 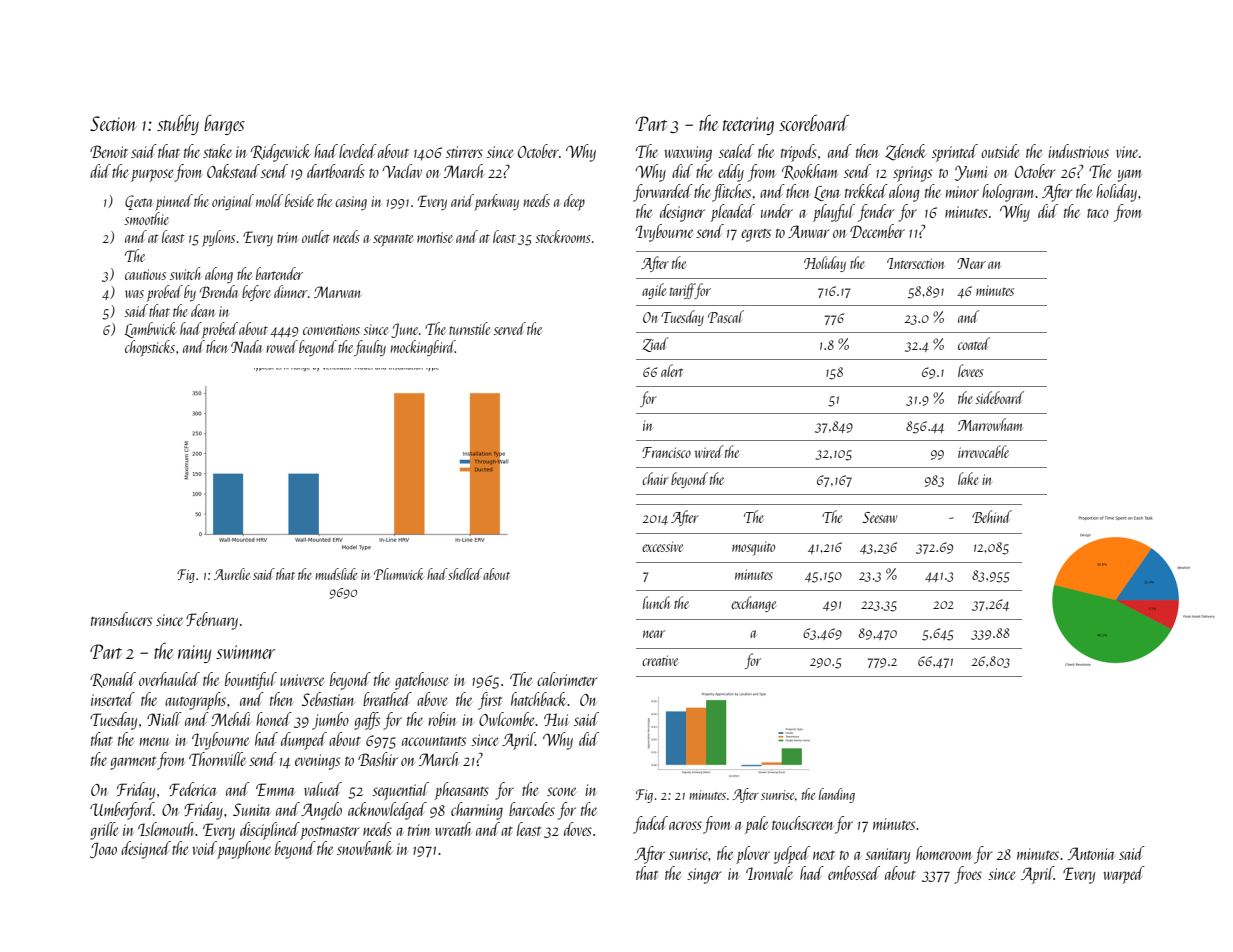 What do you see at coordinates (802, 823) in the image?
I see `touchscreen` at bounding box center [802, 823].
